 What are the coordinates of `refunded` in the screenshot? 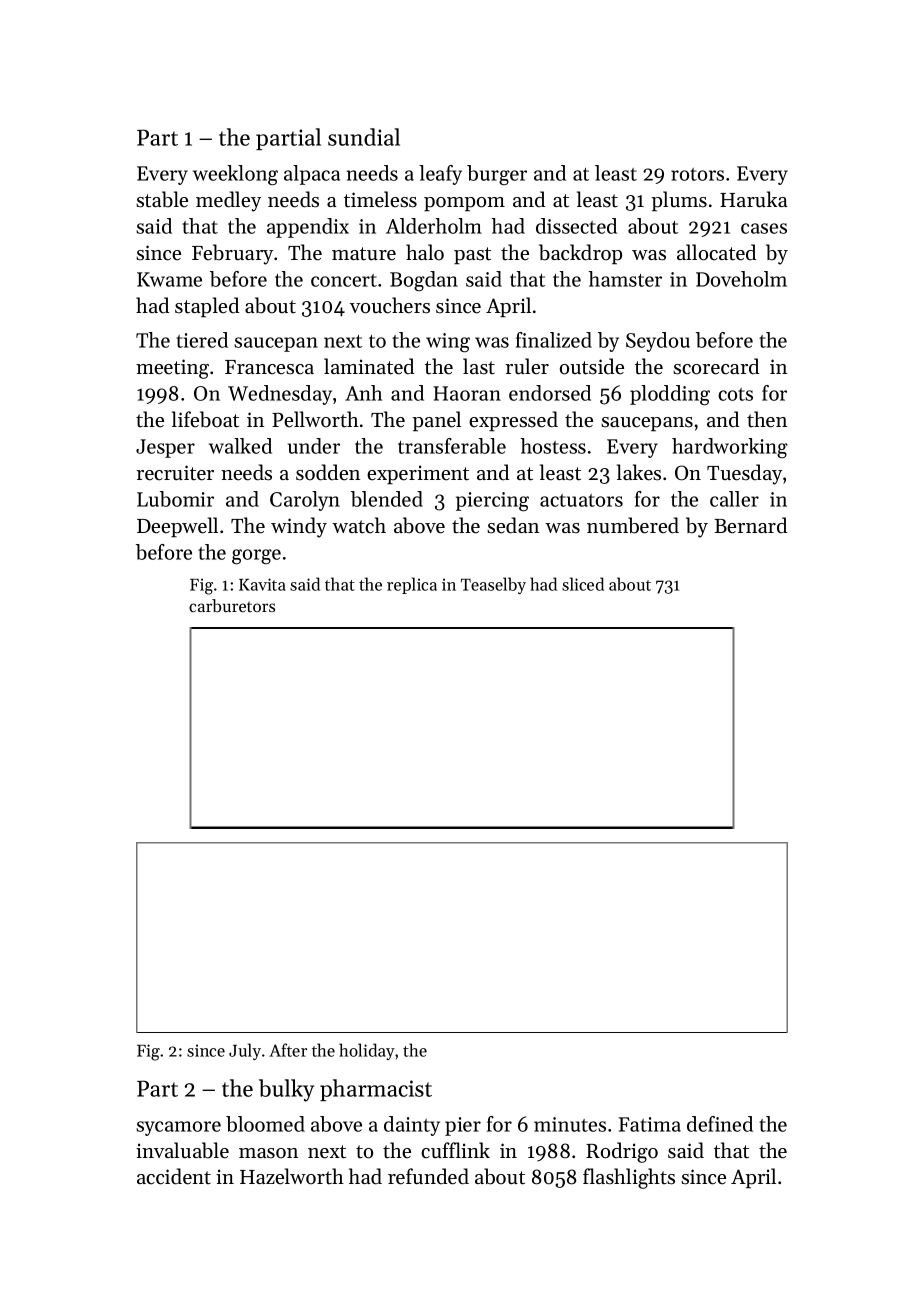 It's located at (428, 1176).
